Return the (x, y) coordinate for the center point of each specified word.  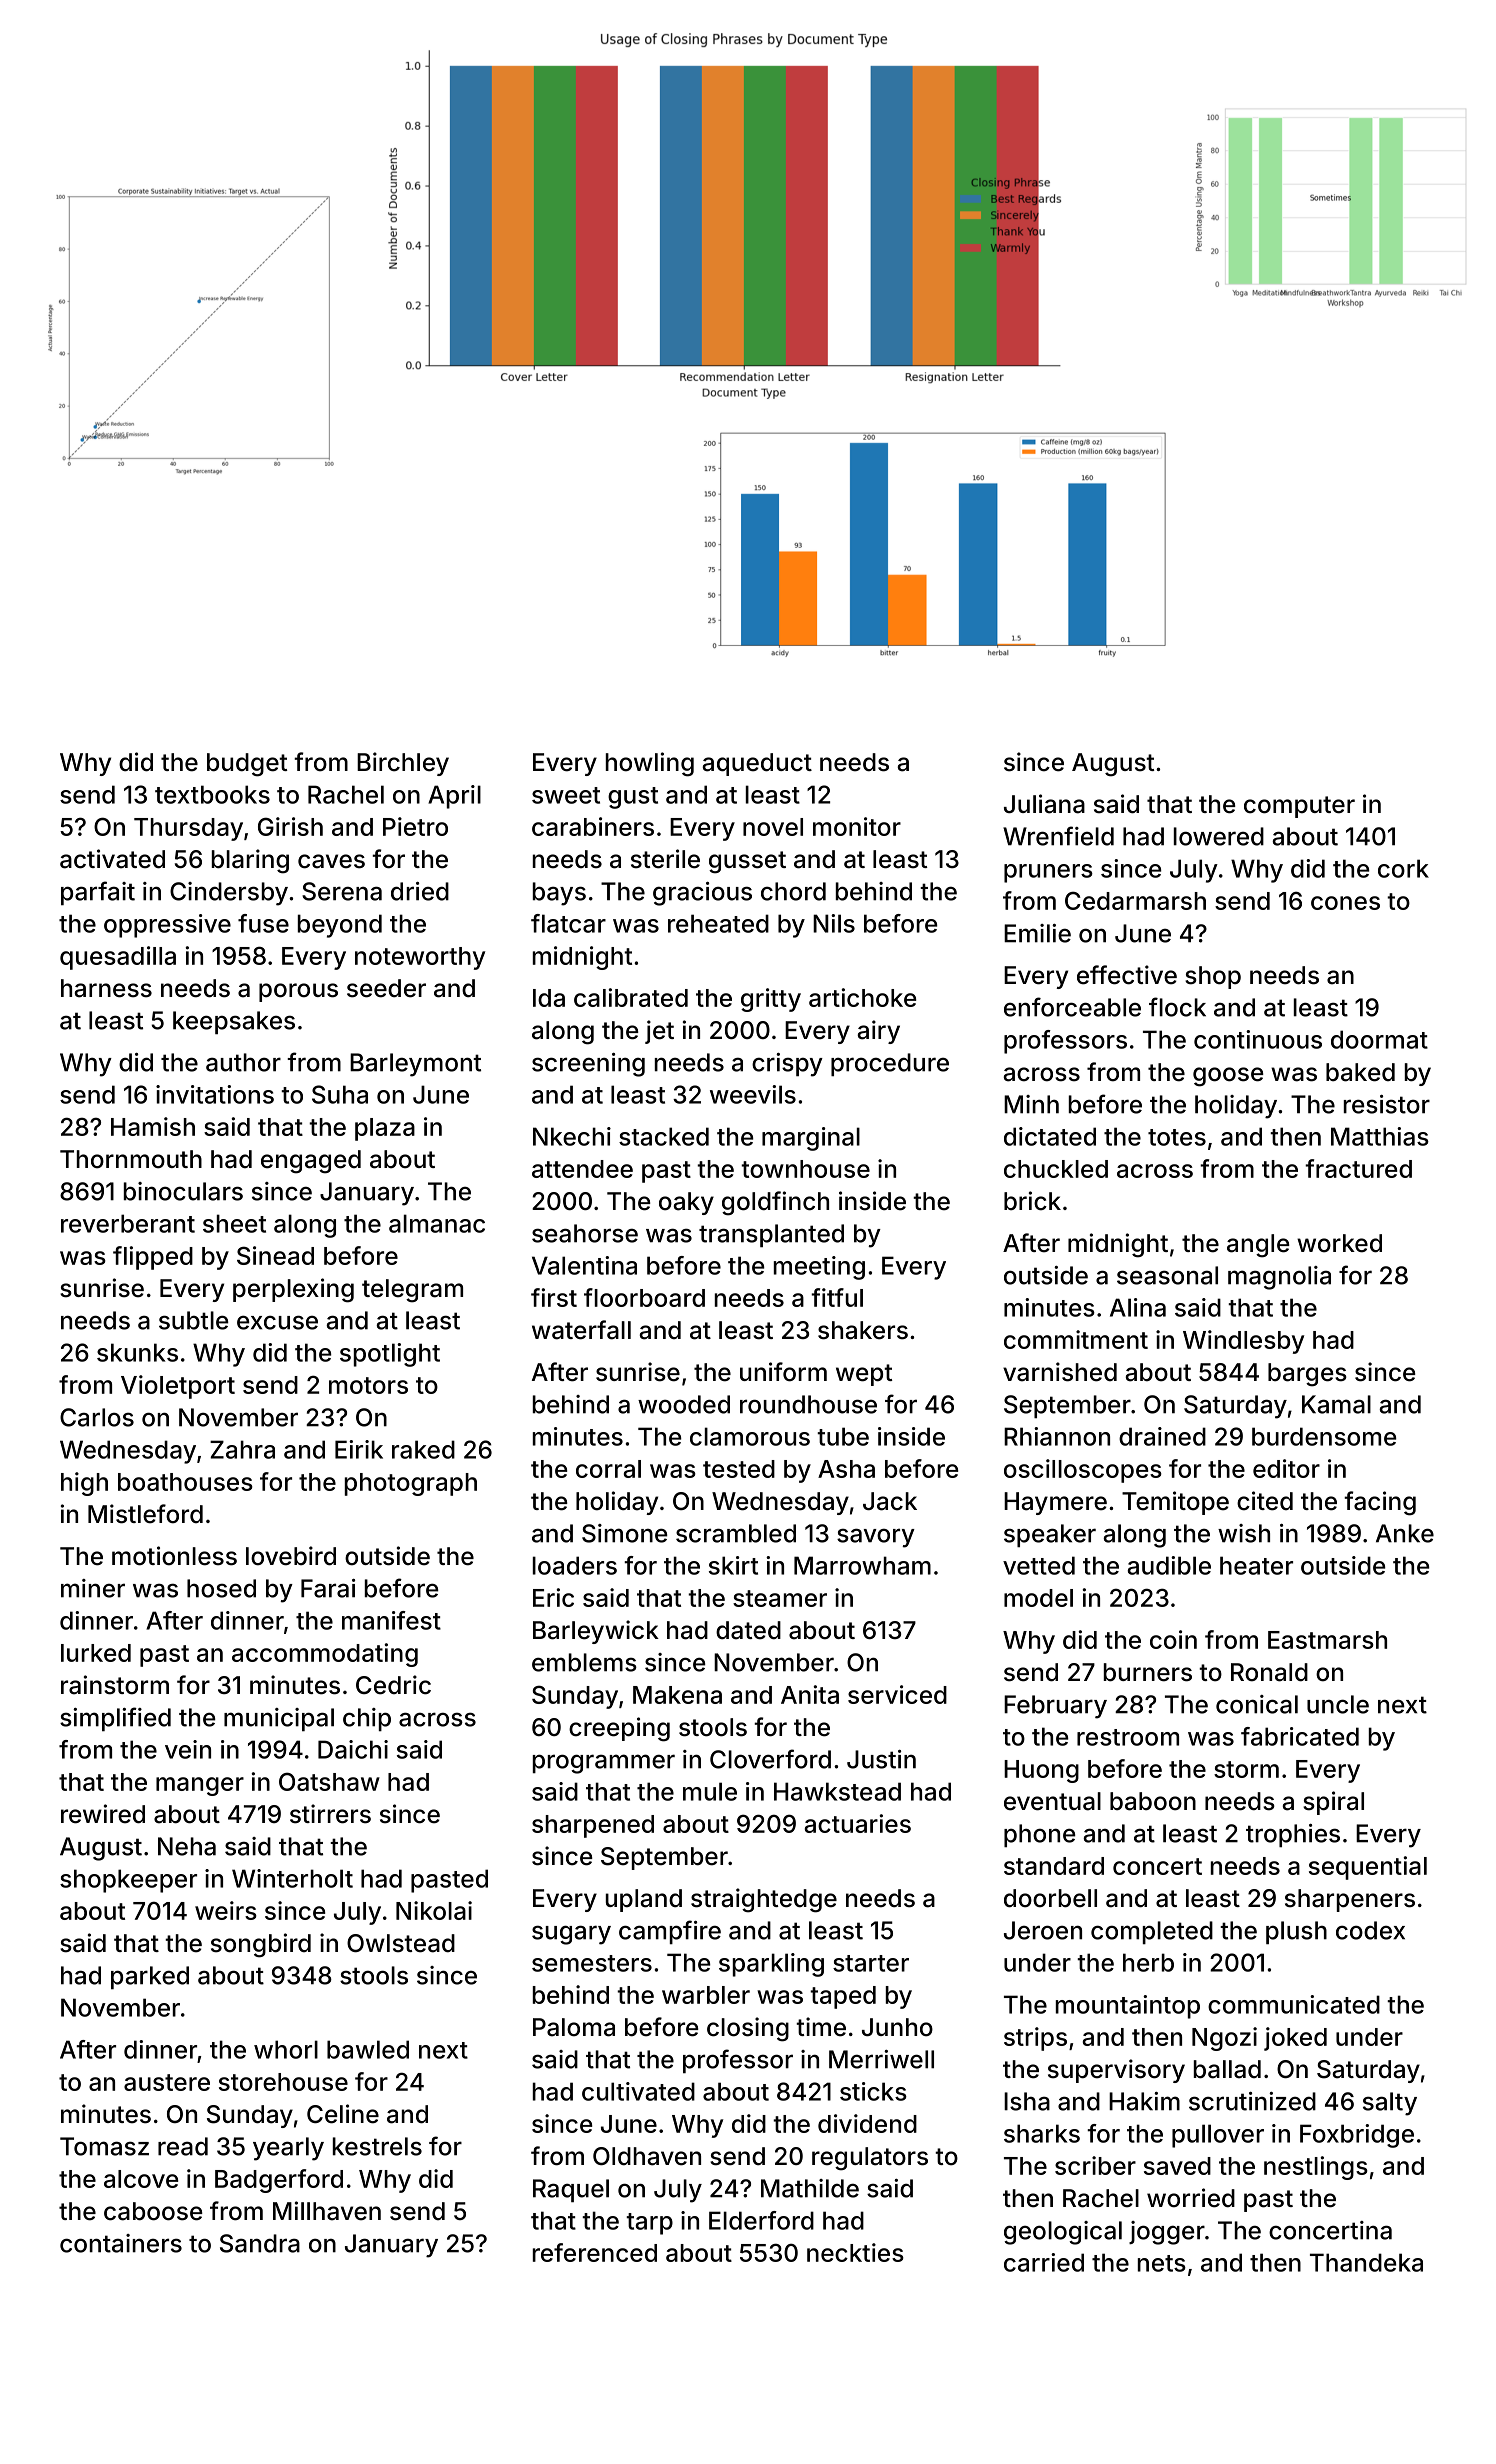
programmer (604, 1764)
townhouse (805, 1169)
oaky (686, 1203)
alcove (141, 2179)
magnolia (1279, 1278)
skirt (733, 1565)
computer (1299, 807)
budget (247, 765)
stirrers (330, 1814)
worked (1339, 1243)
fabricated (1300, 1736)
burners (1148, 1672)
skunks (137, 1352)
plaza (385, 1129)
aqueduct (757, 764)
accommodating (325, 1655)
